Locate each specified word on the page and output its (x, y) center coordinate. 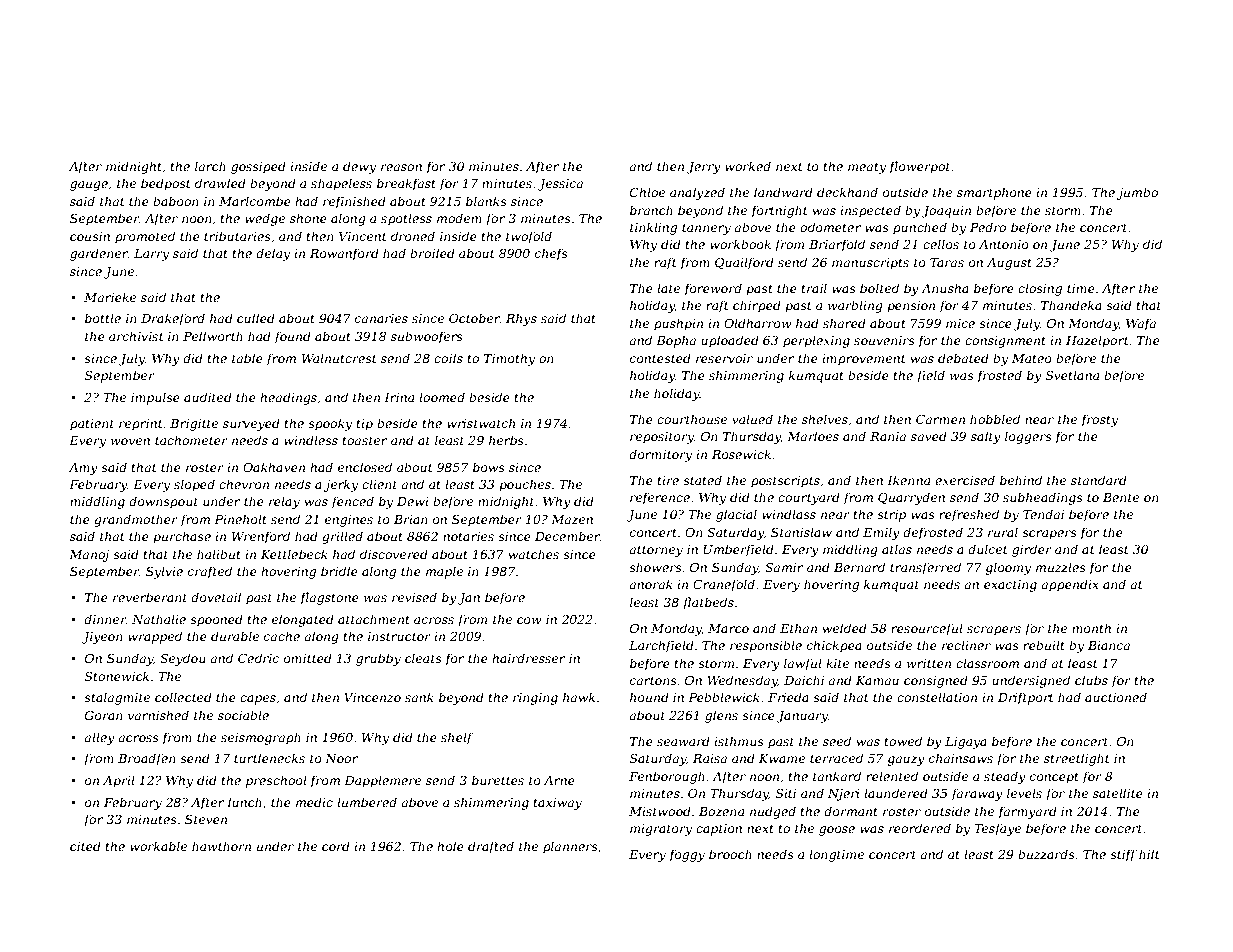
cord (336, 846)
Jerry (704, 168)
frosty (1099, 420)
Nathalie (159, 619)
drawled (220, 183)
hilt (1149, 854)
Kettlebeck (294, 554)
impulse (155, 398)
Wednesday (742, 681)
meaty (867, 168)
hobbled (995, 419)
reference (660, 498)
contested (660, 358)
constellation (937, 697)
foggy (687, 855)
